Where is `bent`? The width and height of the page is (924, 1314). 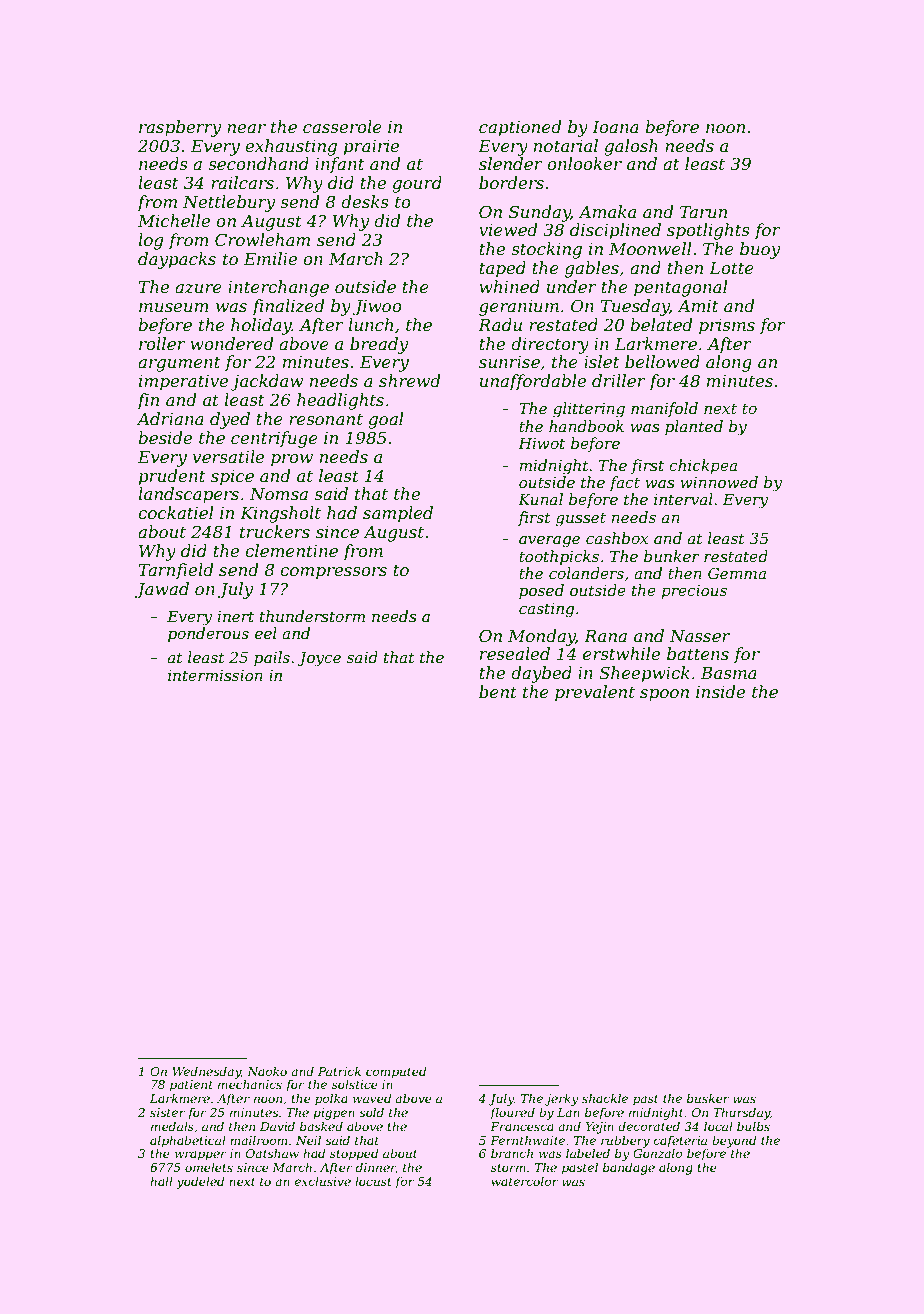
bent is located at coordinates (498, 691).
